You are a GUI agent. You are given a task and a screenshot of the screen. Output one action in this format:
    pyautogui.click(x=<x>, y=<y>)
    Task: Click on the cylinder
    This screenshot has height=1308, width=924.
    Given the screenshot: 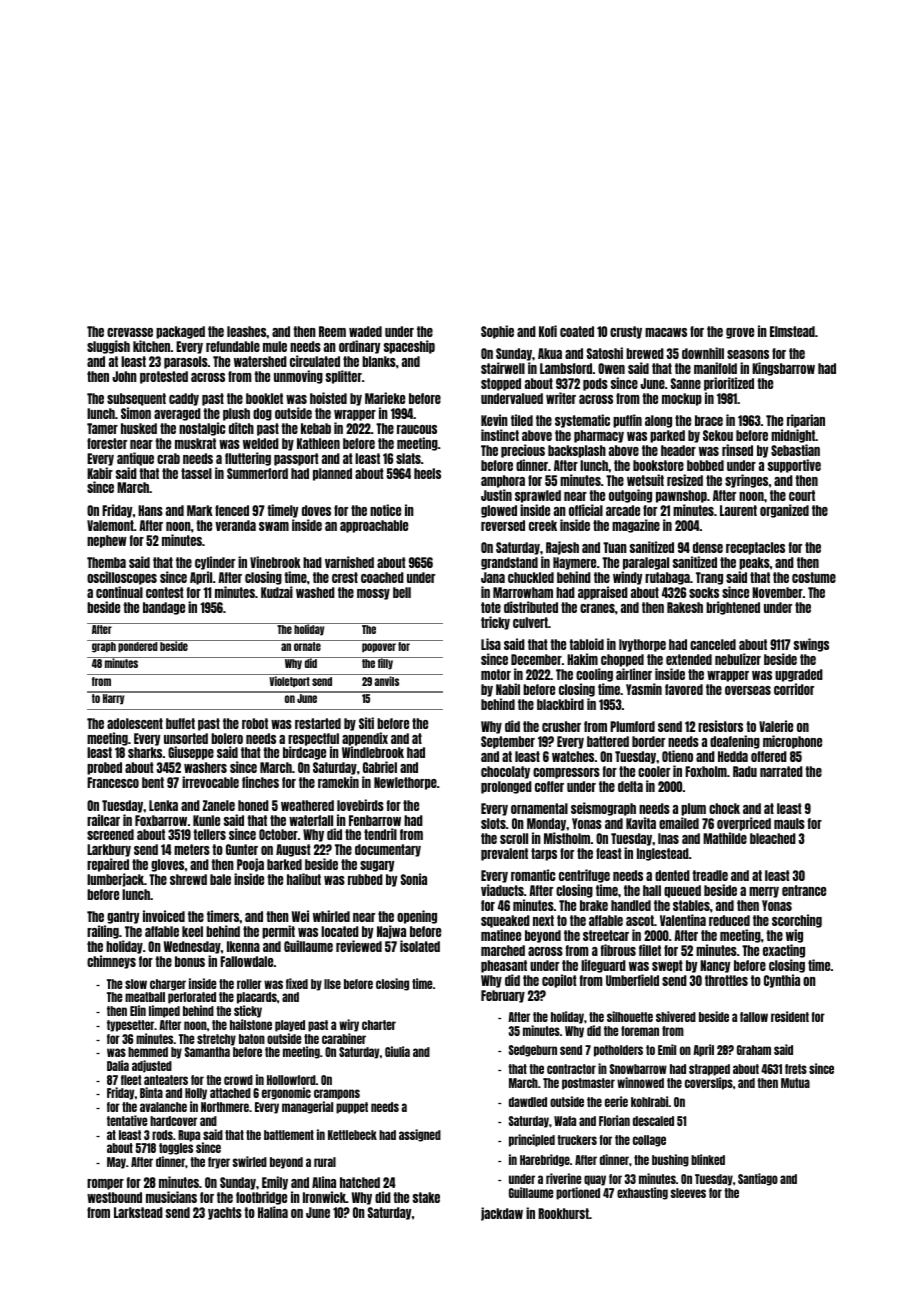 What is the action you would take?
    pyautogui.click(x=215, y=563)
